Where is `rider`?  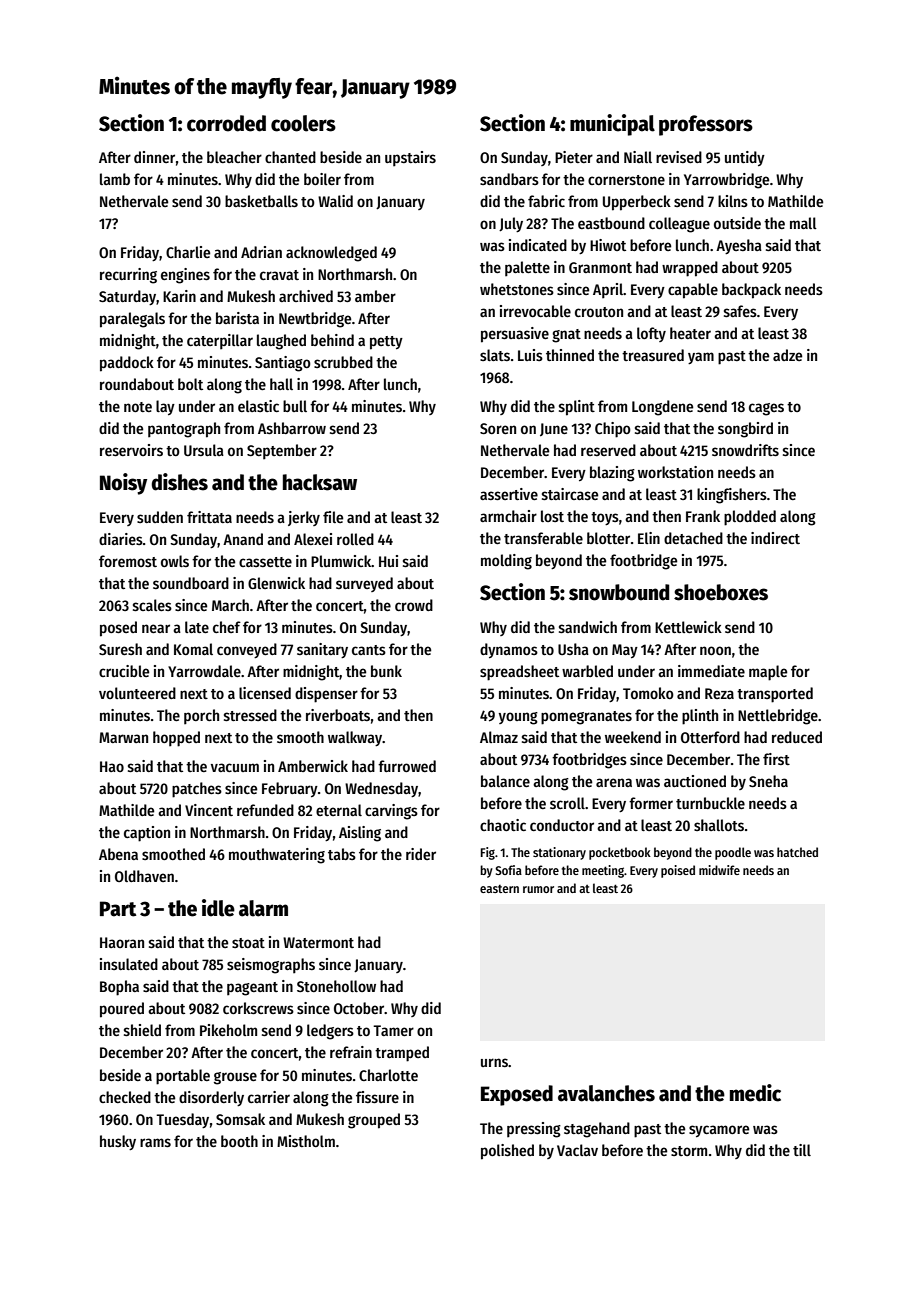 rider is located at coordinates (421, 854).
